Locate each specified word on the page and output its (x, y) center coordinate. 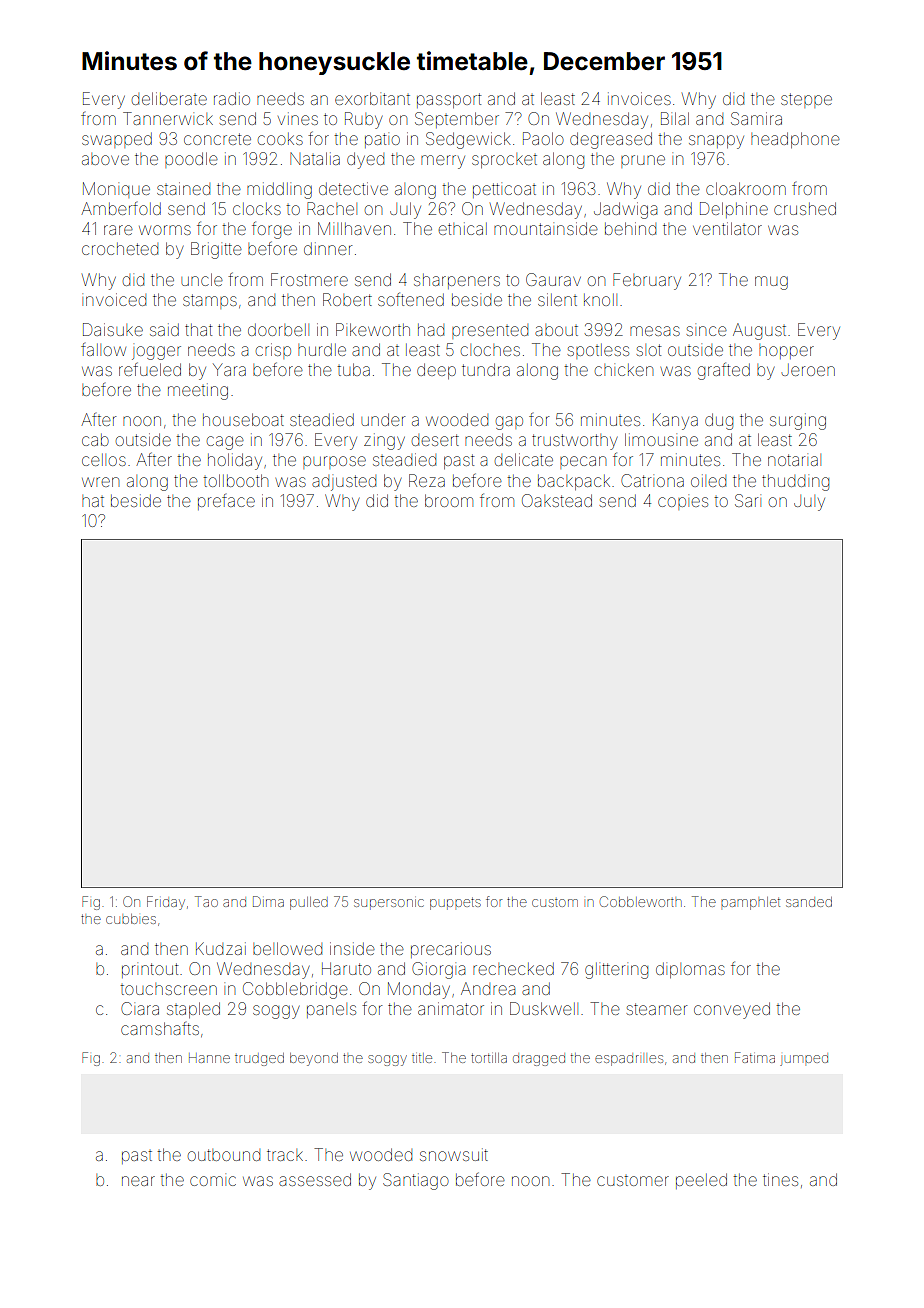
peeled (701, 1181)
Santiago (416, 1181)
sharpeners (457, 281)
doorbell (278, 330)
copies (683, 503)
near (138, 1181)
